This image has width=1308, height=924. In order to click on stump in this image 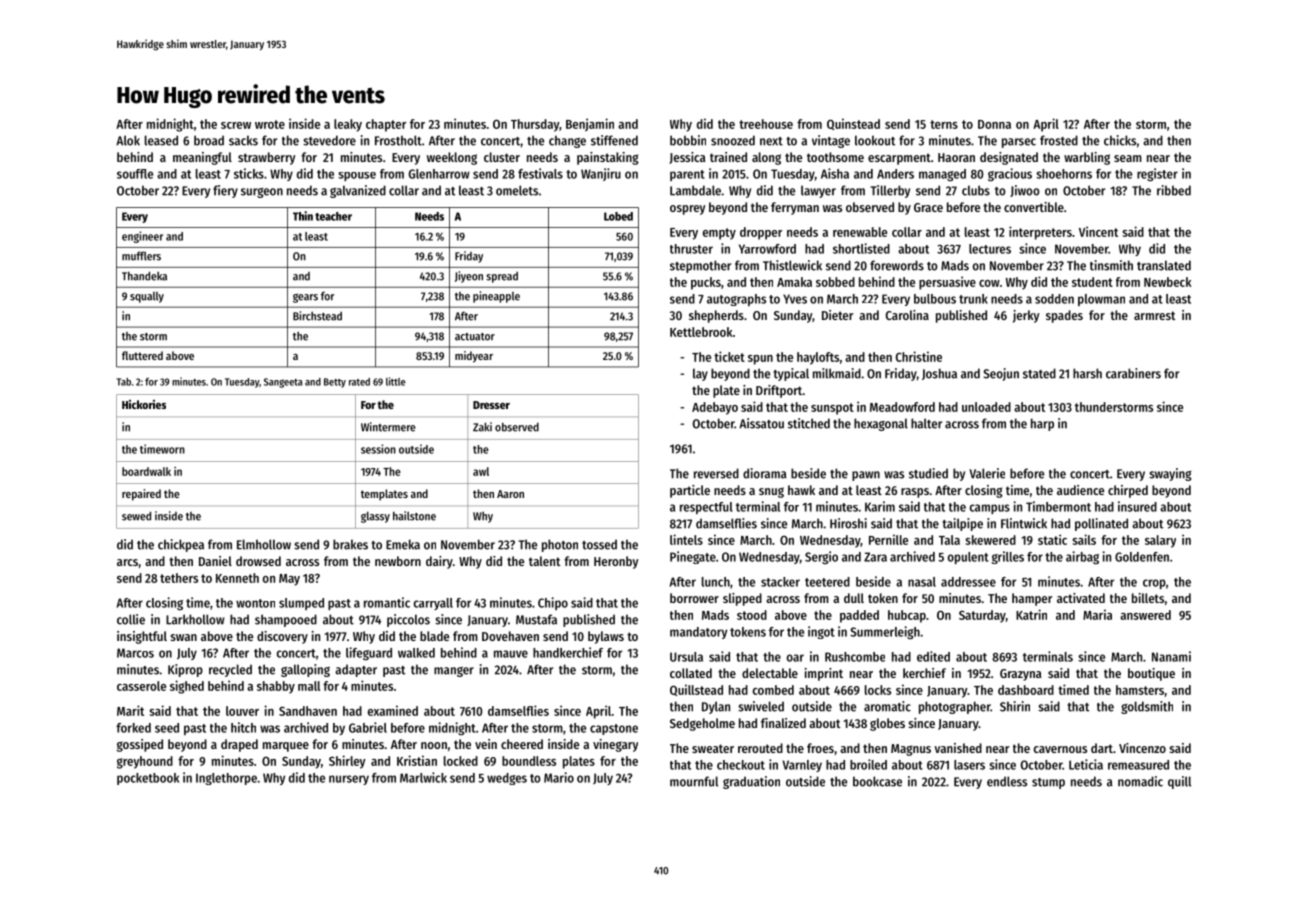, I will do `click(1048, 783)`.
